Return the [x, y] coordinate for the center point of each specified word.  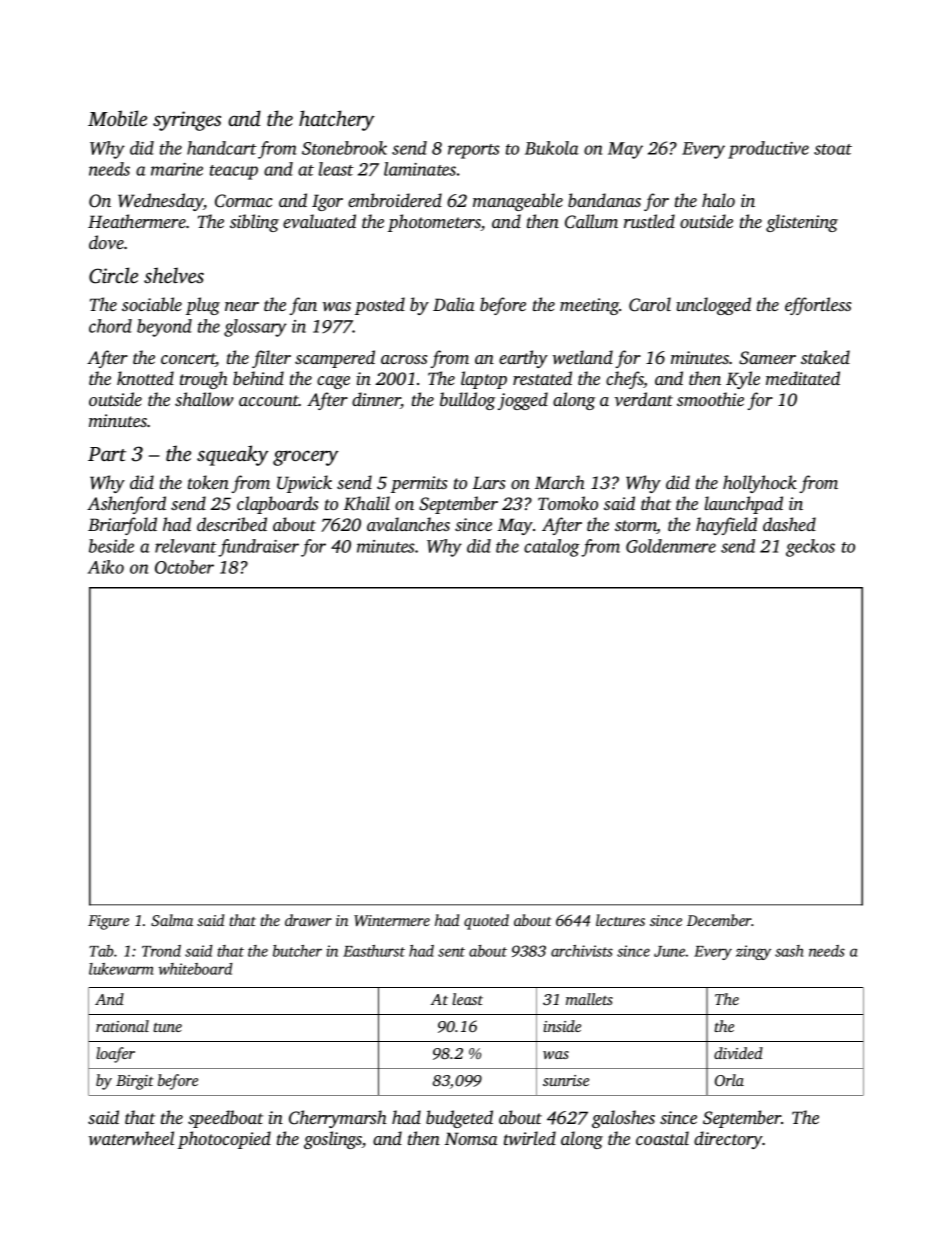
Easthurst [374, 951]
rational [122, 1026]
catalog [552, 548]
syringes [187, 121]
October [184, 567]
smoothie [710, 399]
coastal [662, 1138]
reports [474, 151]
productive [768, 150]
